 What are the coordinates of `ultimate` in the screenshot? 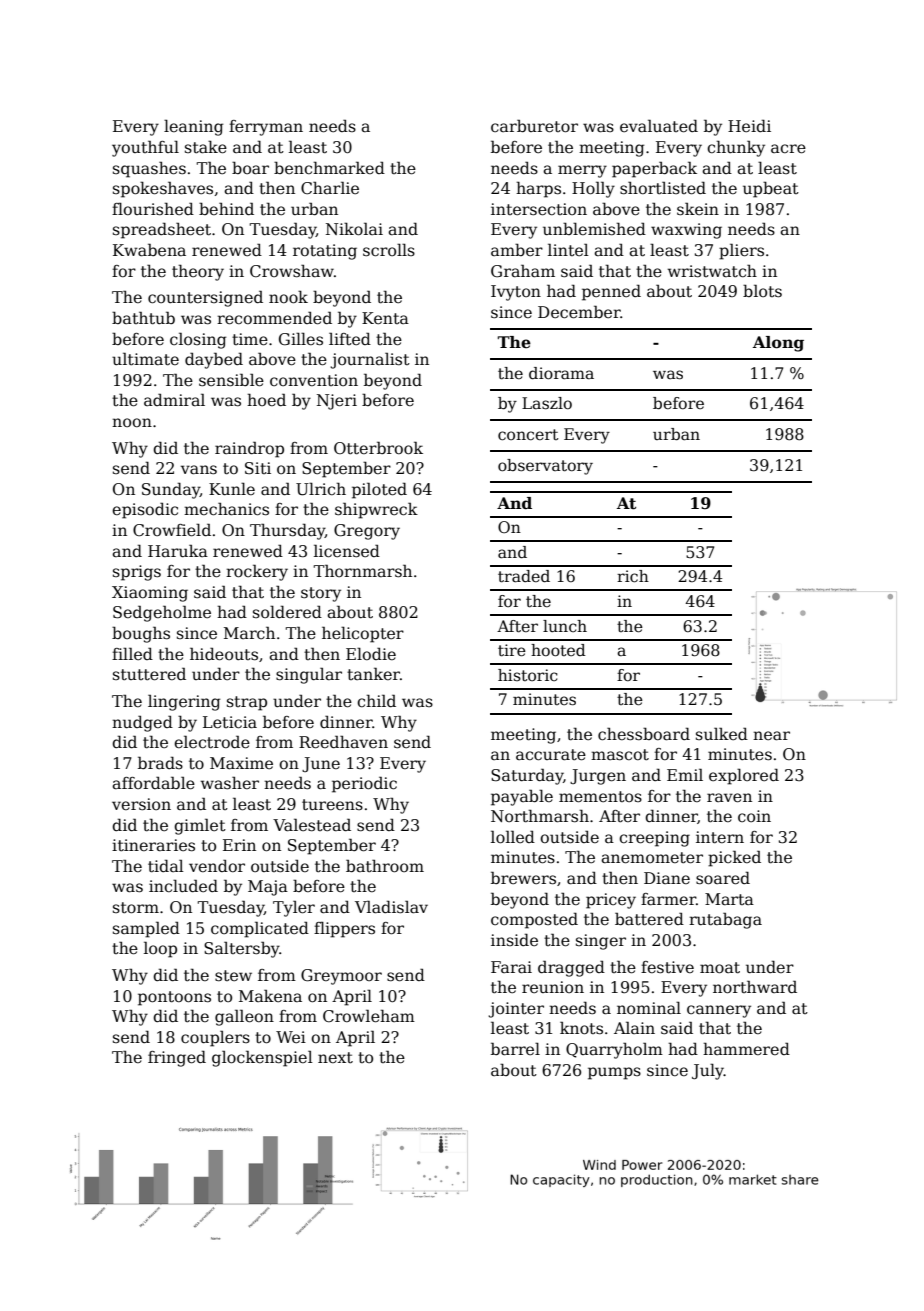 It's located at (145, 359).
